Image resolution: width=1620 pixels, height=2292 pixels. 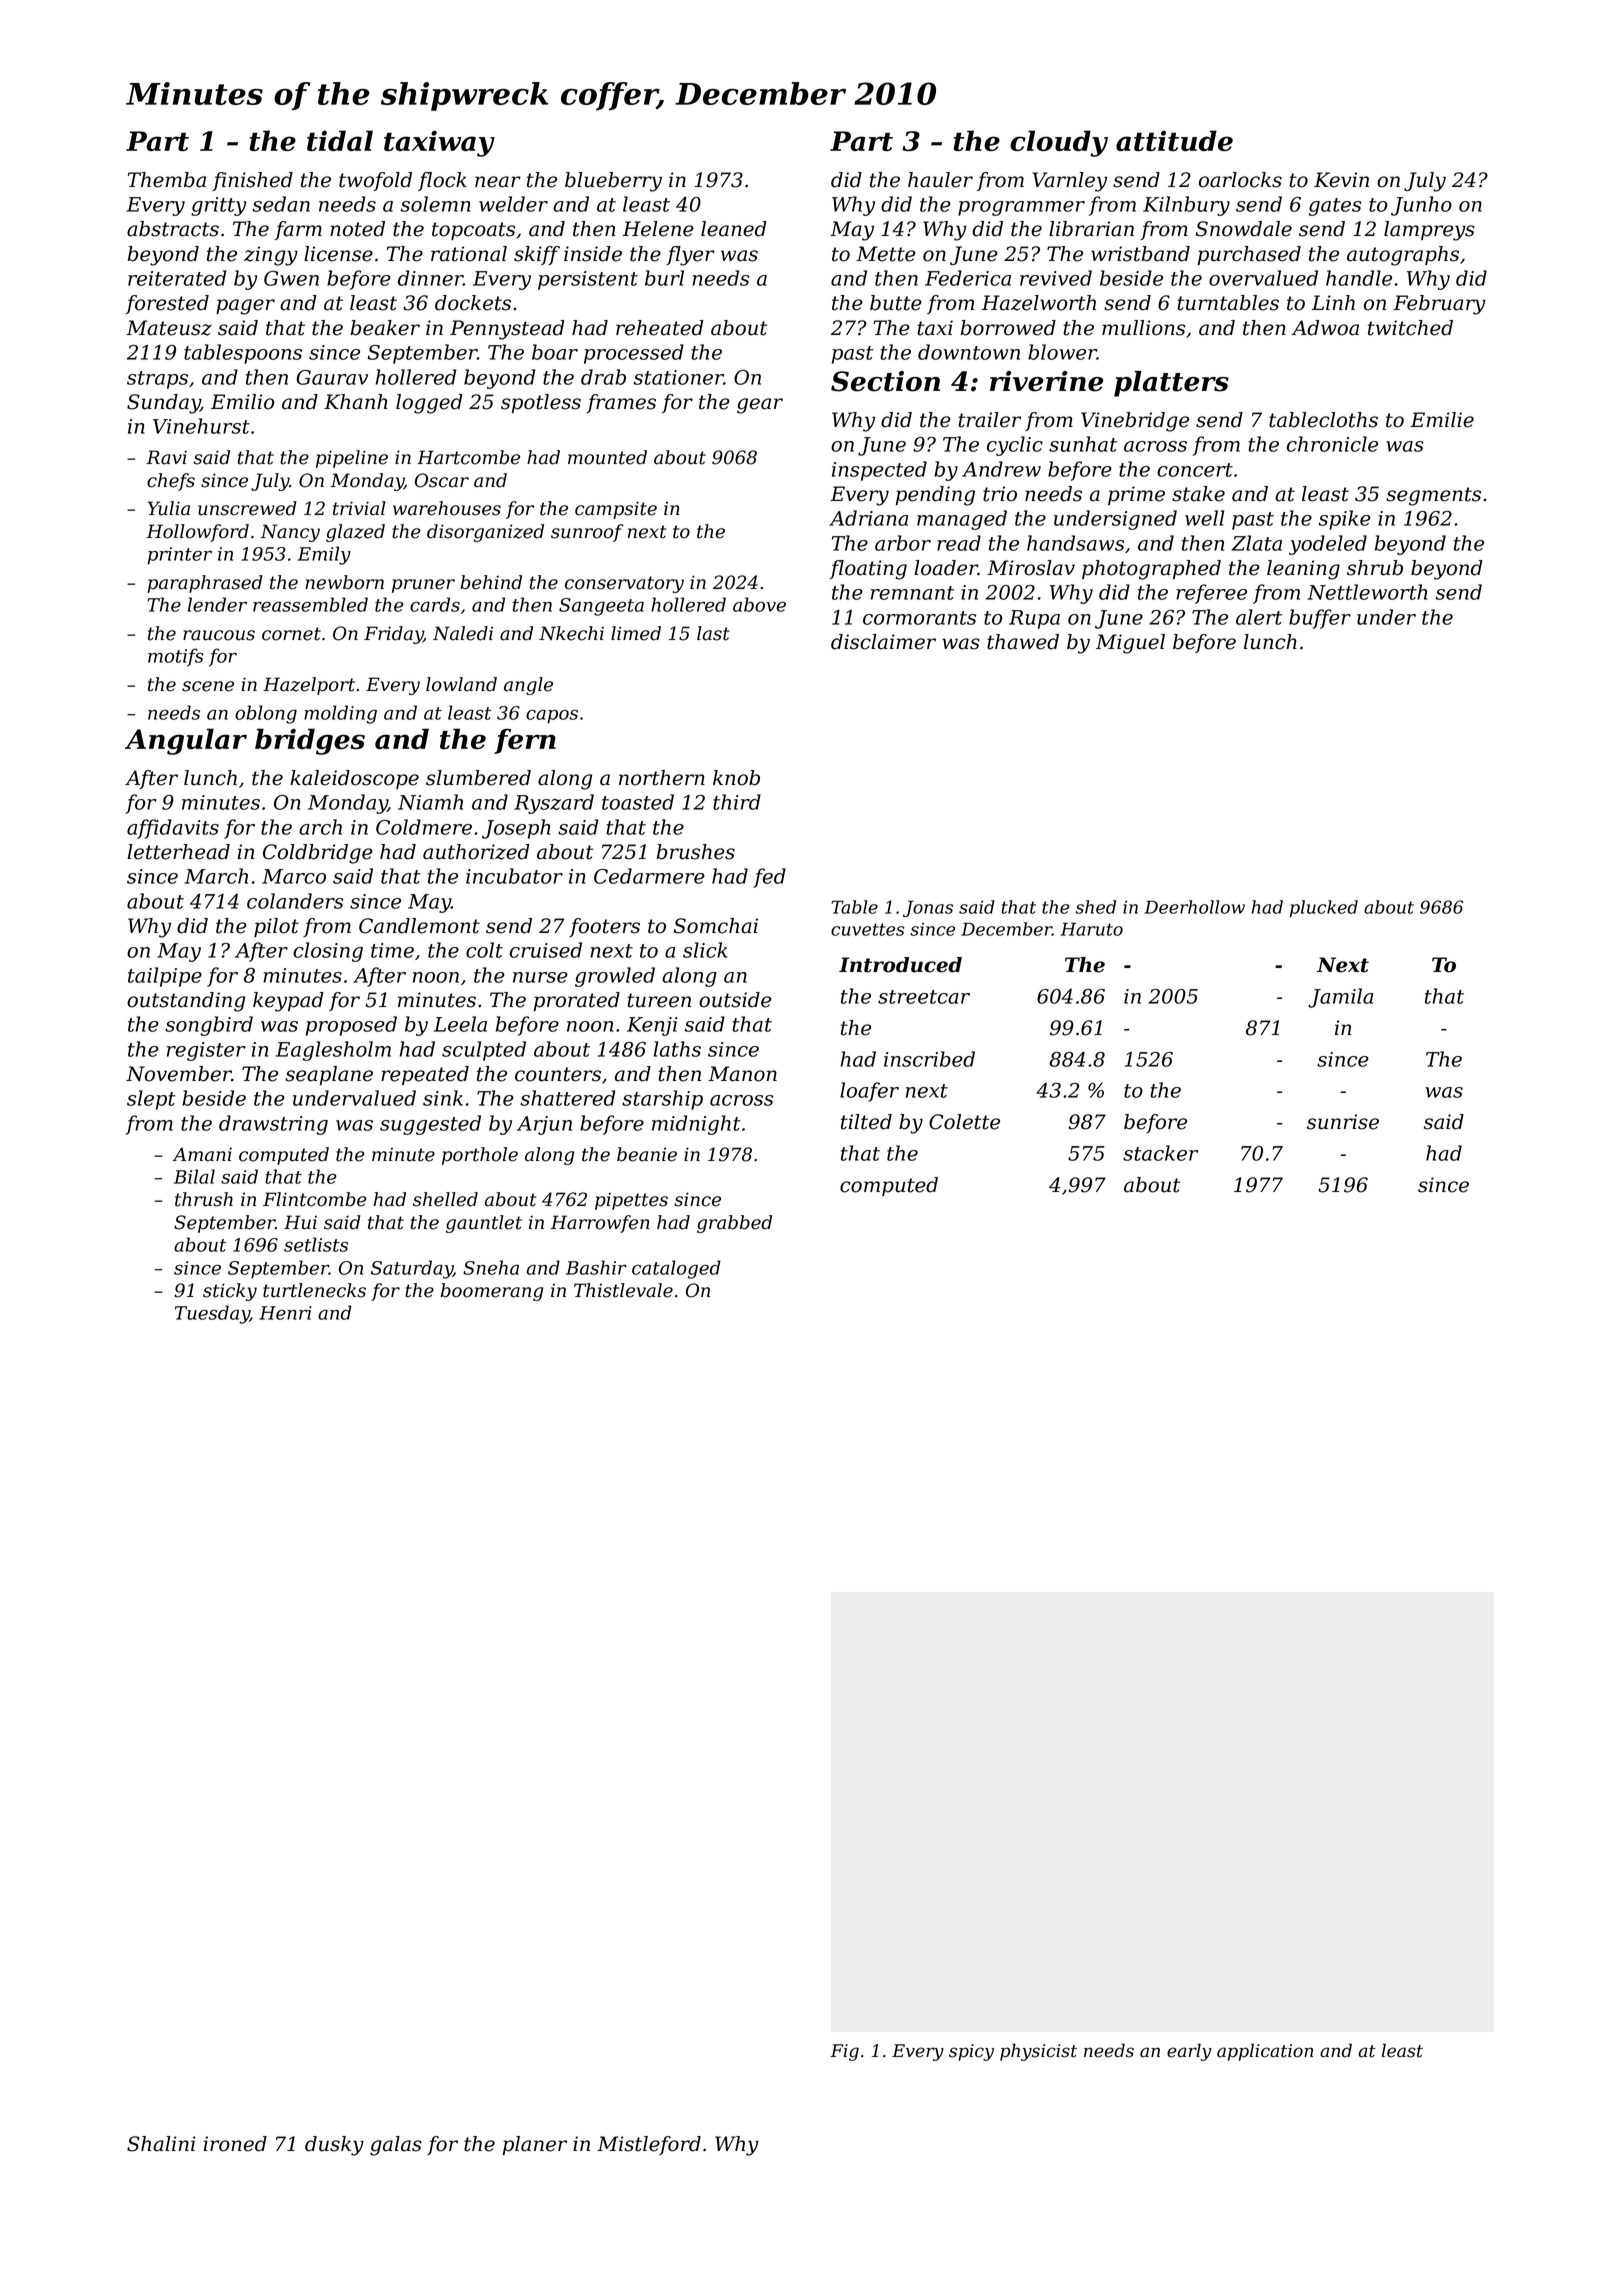 I want to click on blueberry, so click(x=613, y=182).
